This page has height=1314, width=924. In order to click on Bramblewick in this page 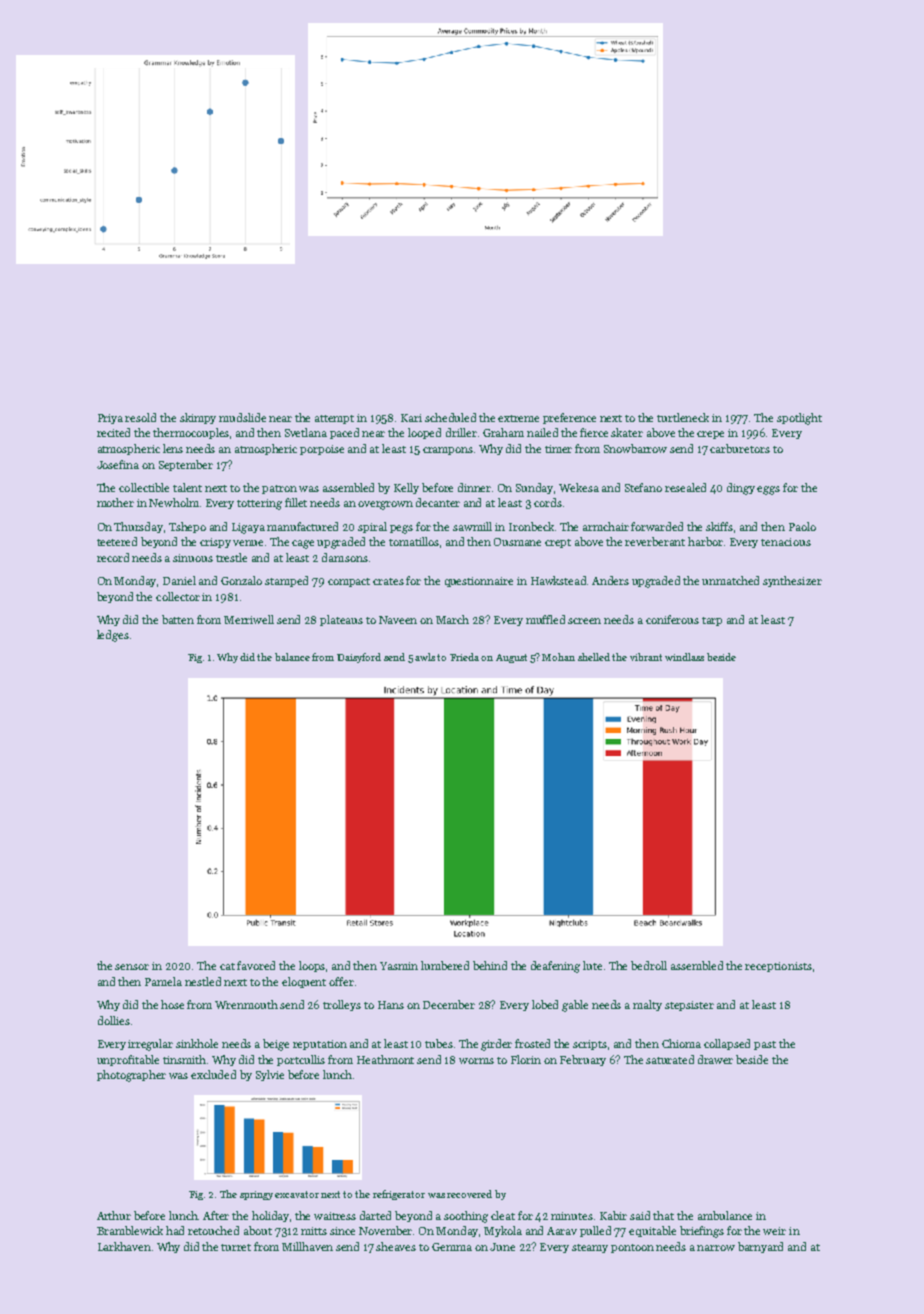, I will do `click(130, 1230)`.
